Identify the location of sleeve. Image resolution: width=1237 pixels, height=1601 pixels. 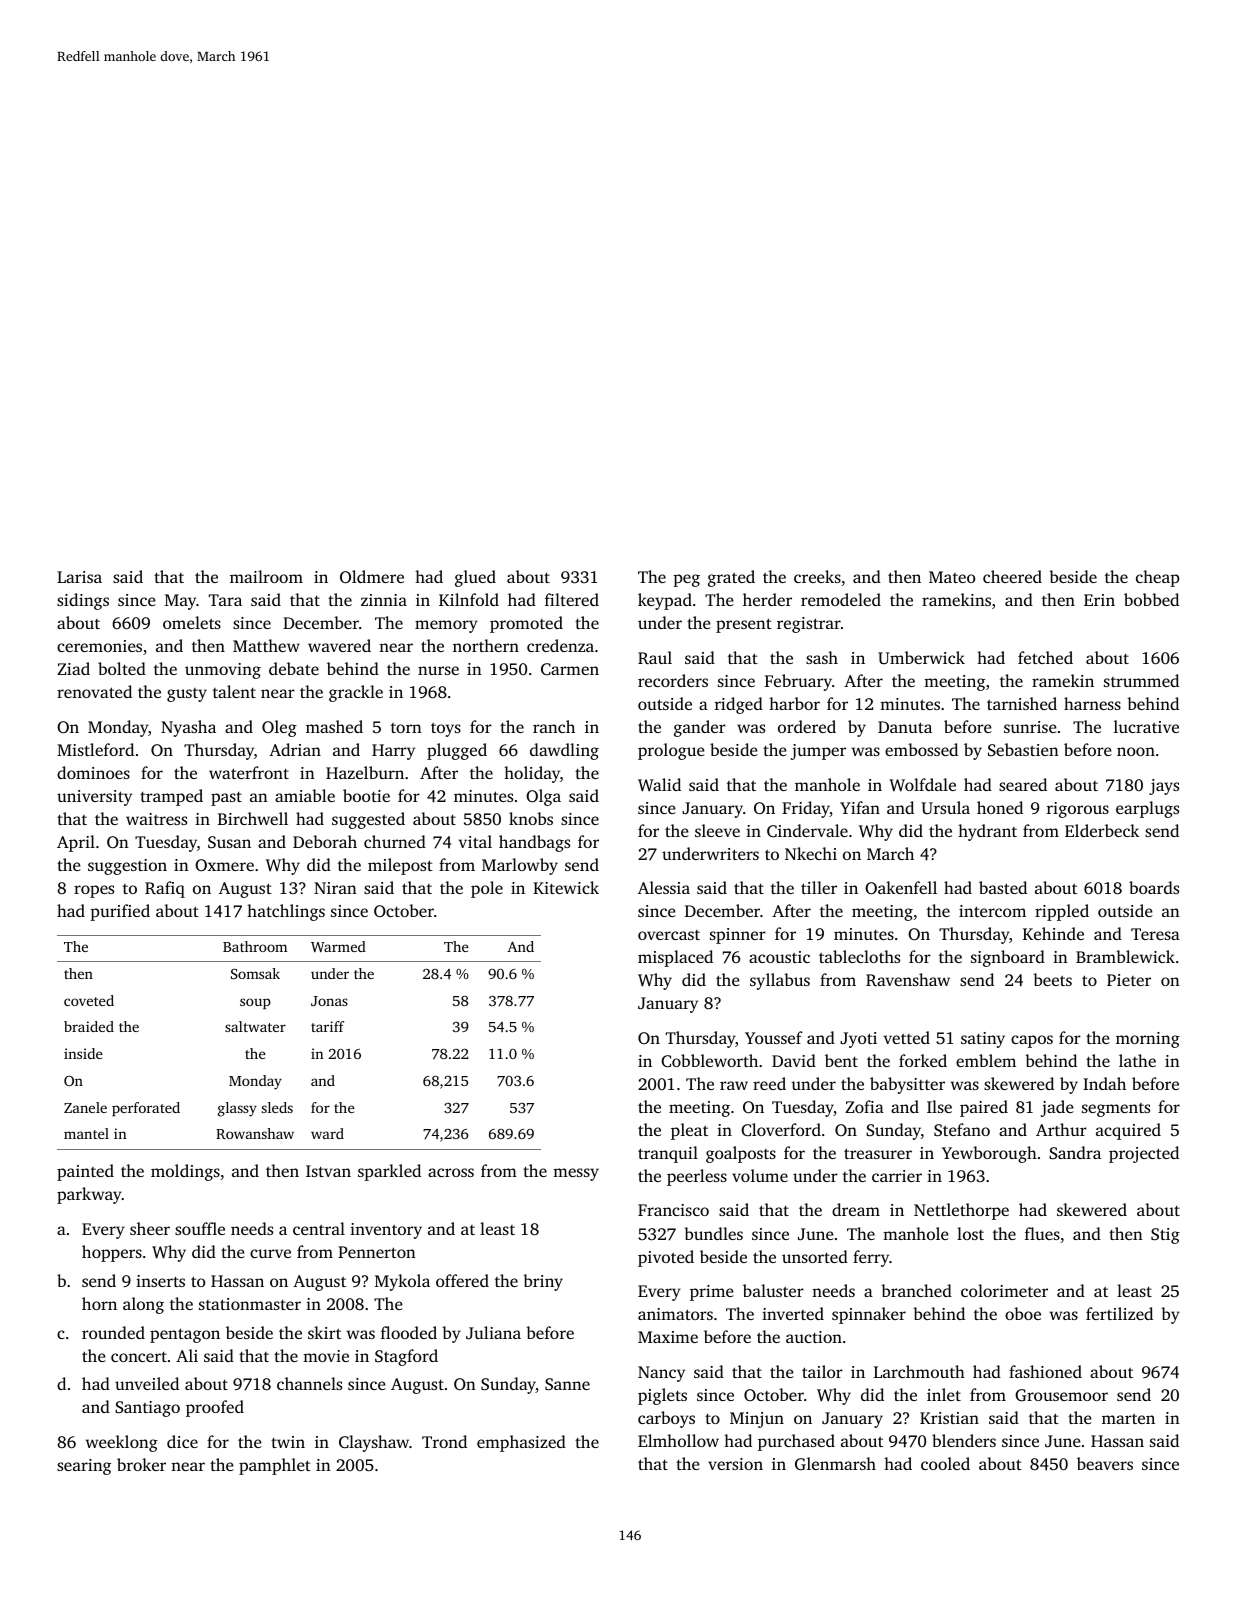
(717, 830).
